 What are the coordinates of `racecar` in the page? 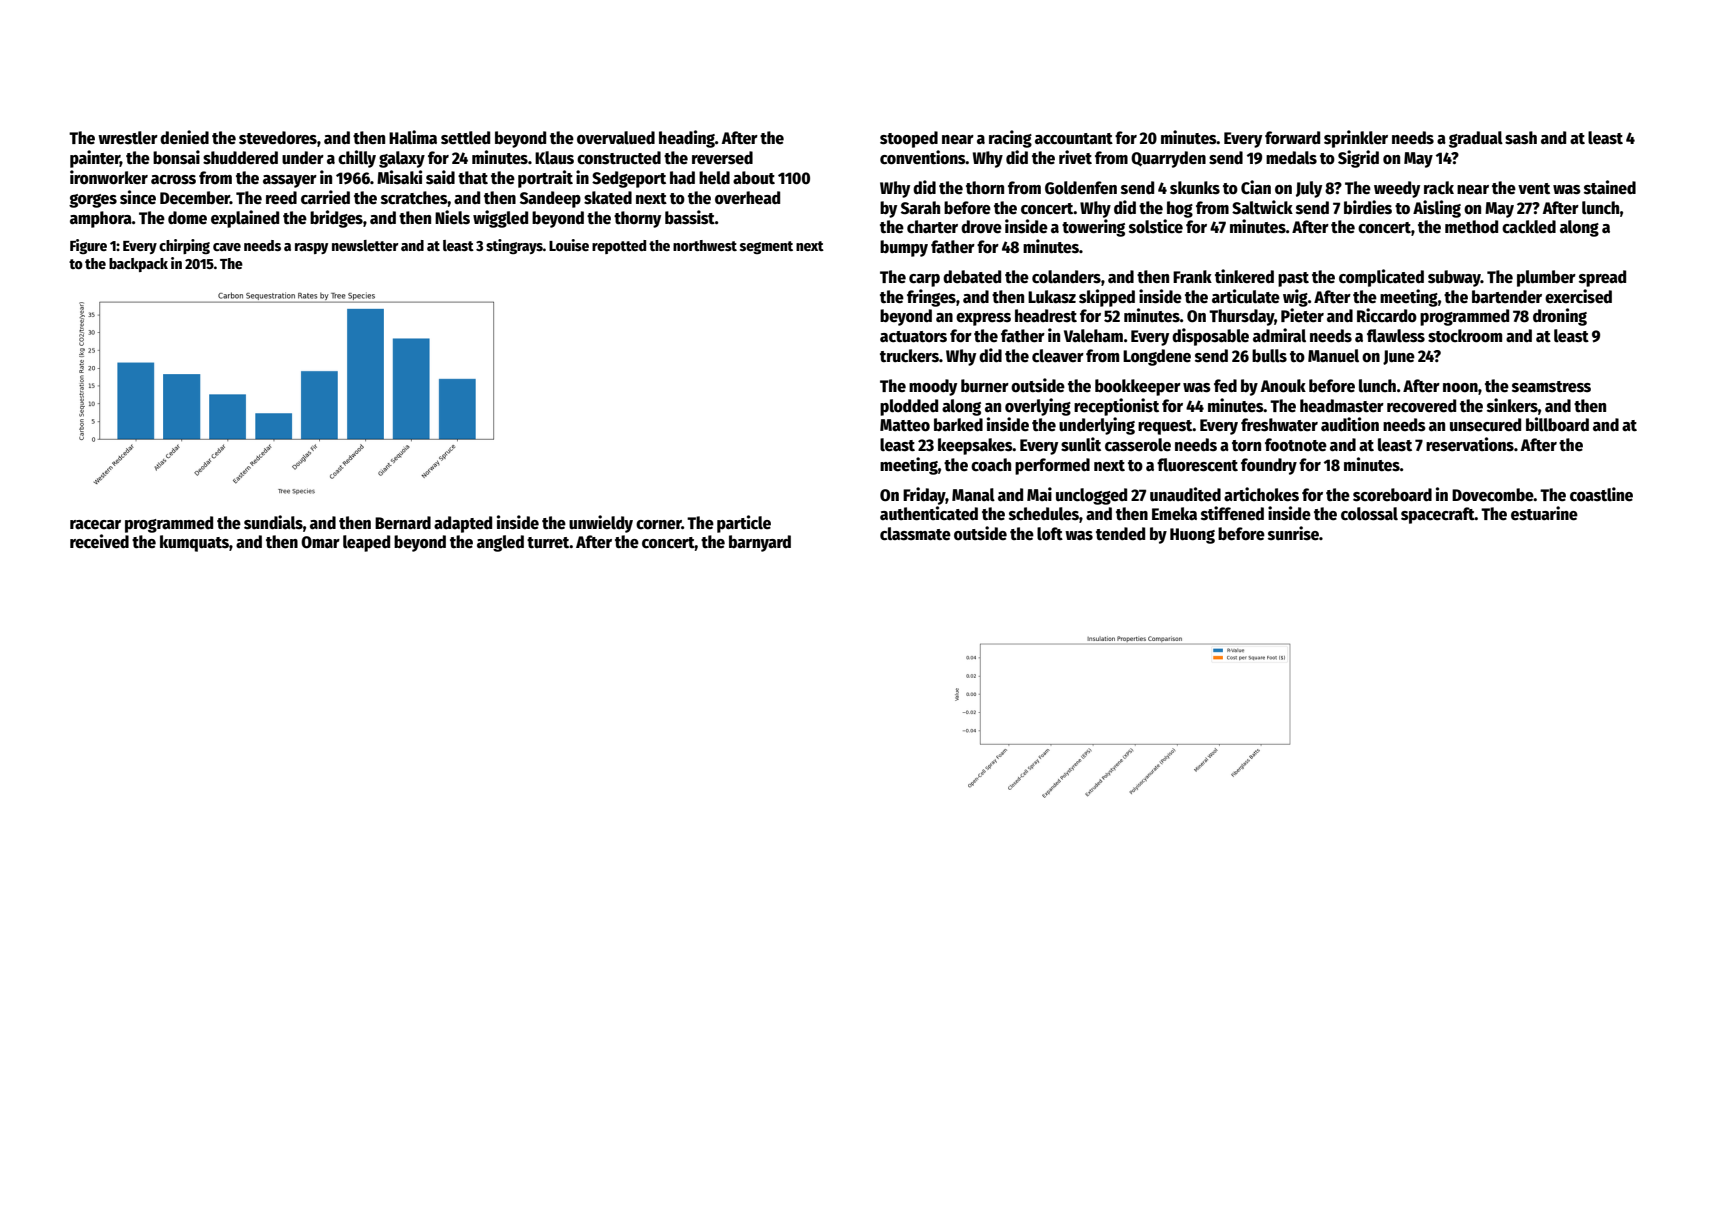 It's located at (95, 525).
